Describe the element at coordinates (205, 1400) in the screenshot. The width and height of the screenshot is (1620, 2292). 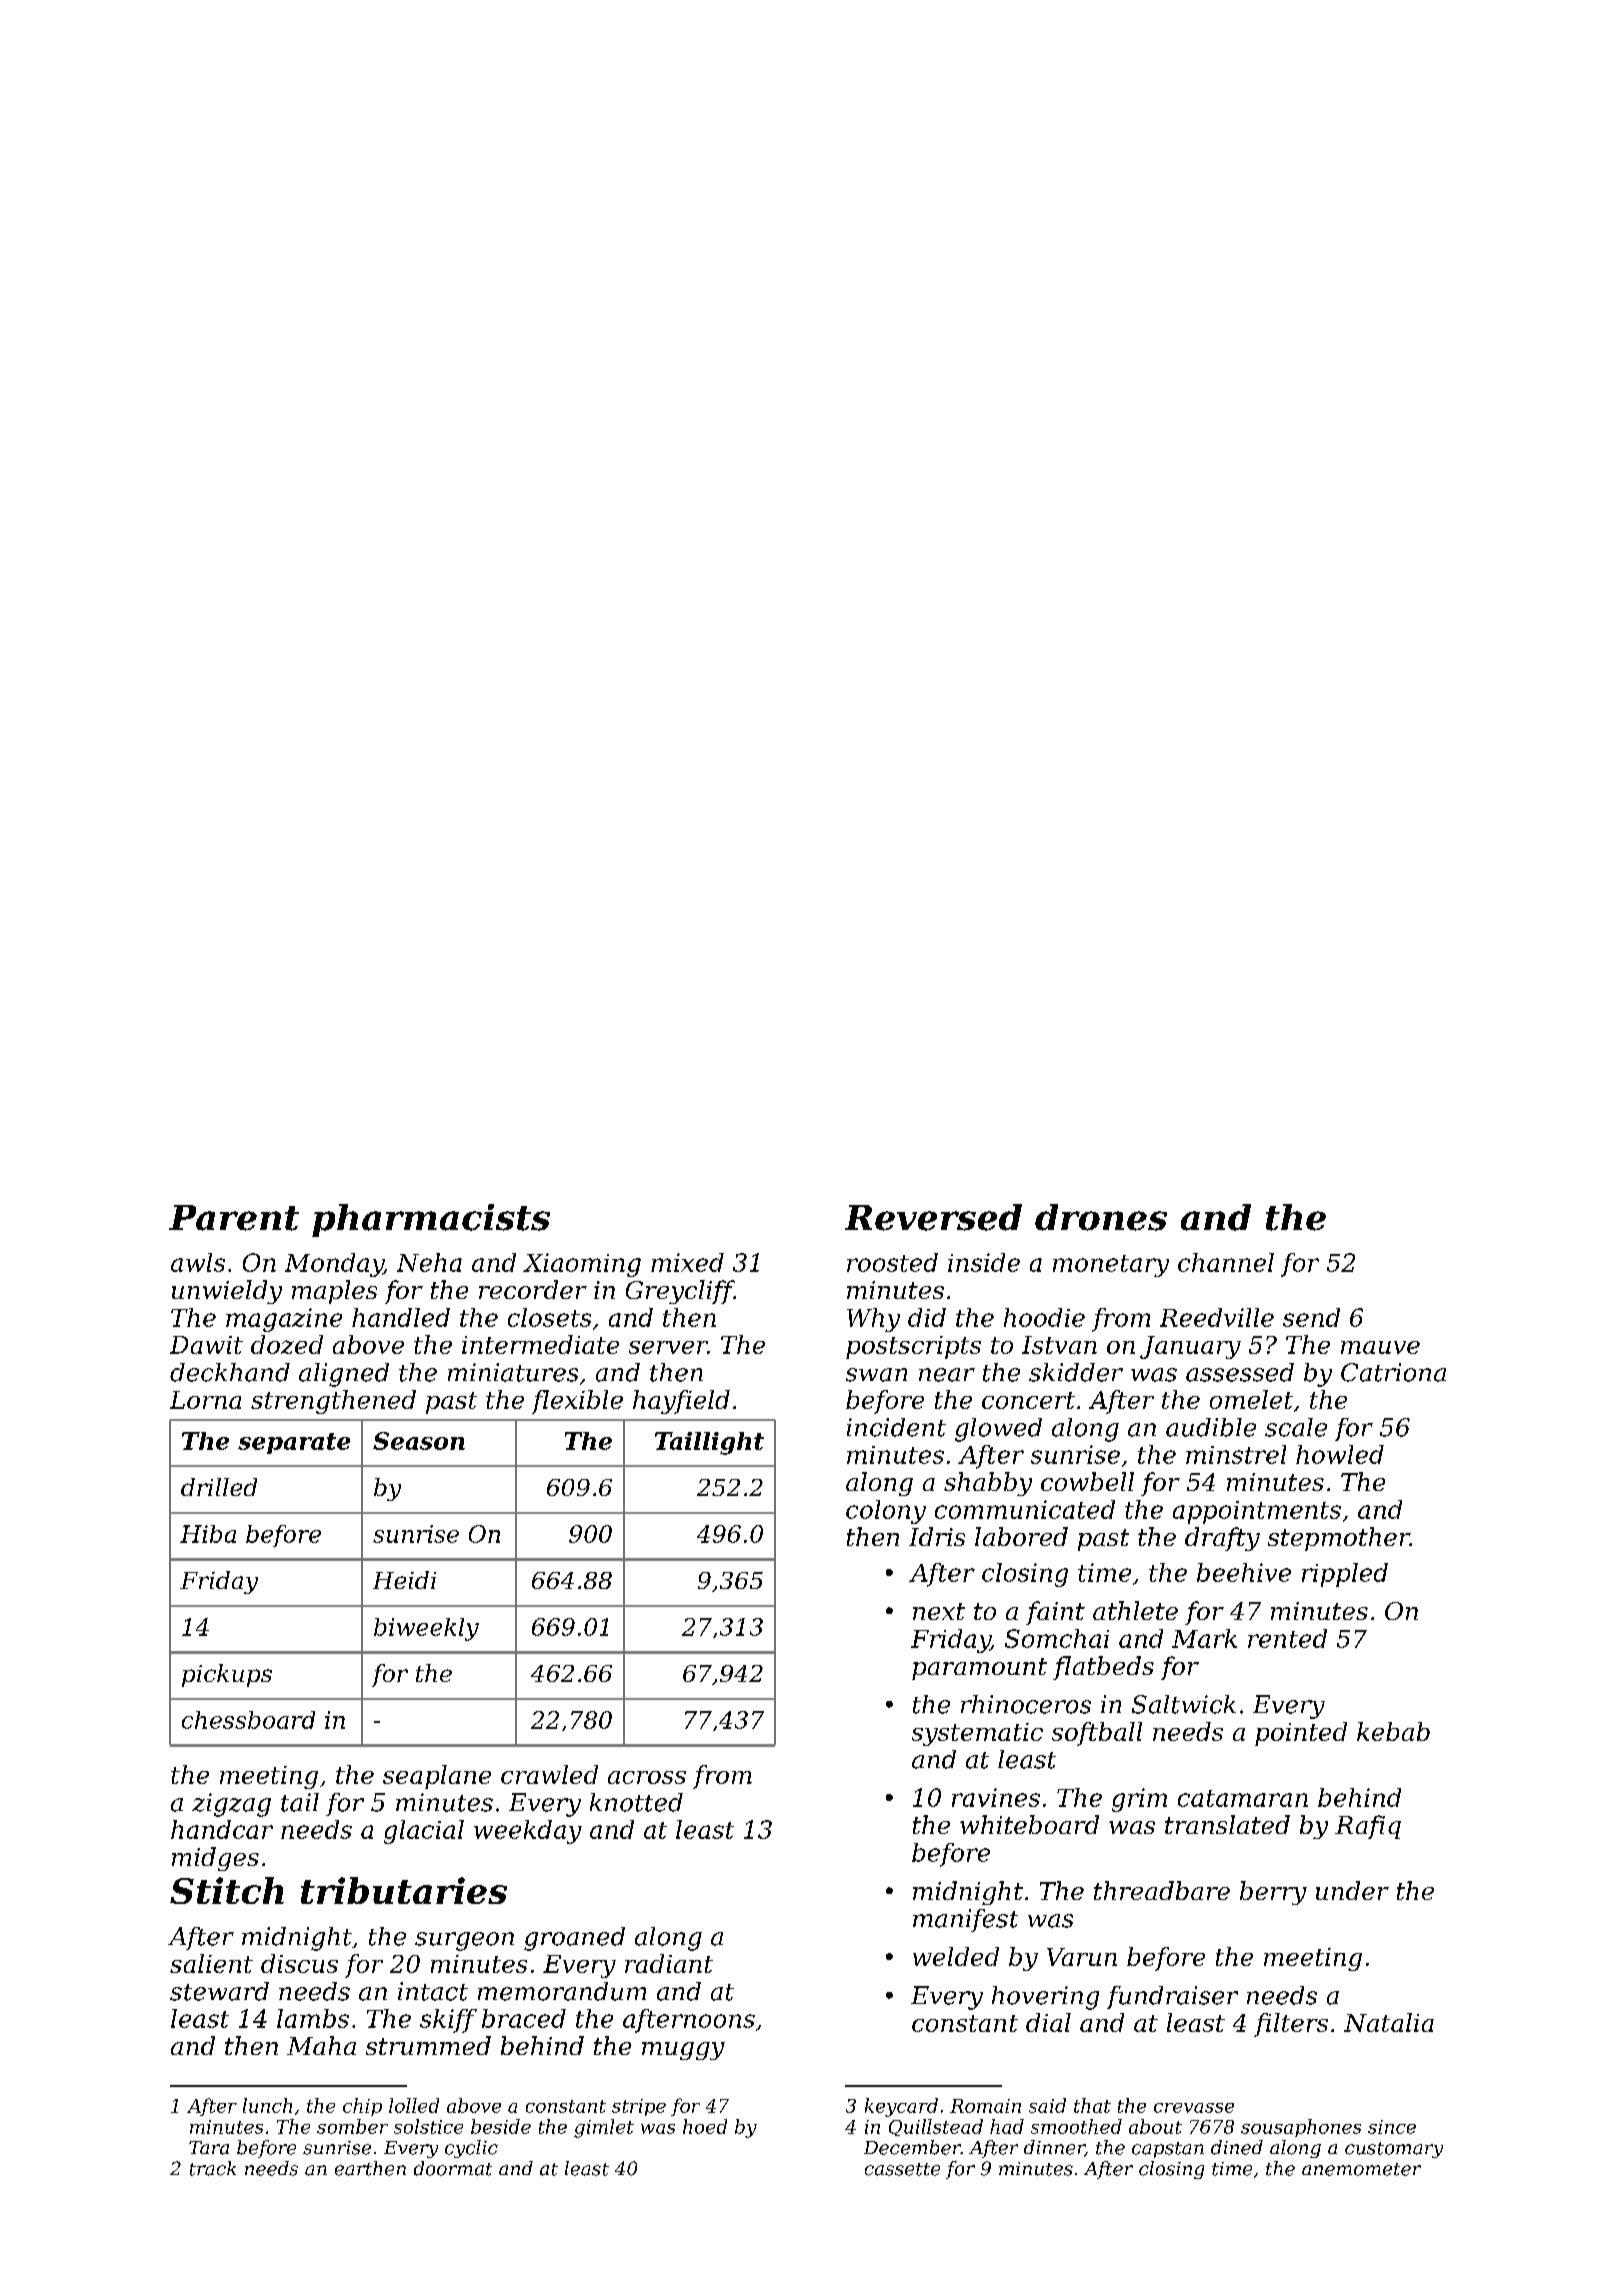
I see `Lorna` at that location.
